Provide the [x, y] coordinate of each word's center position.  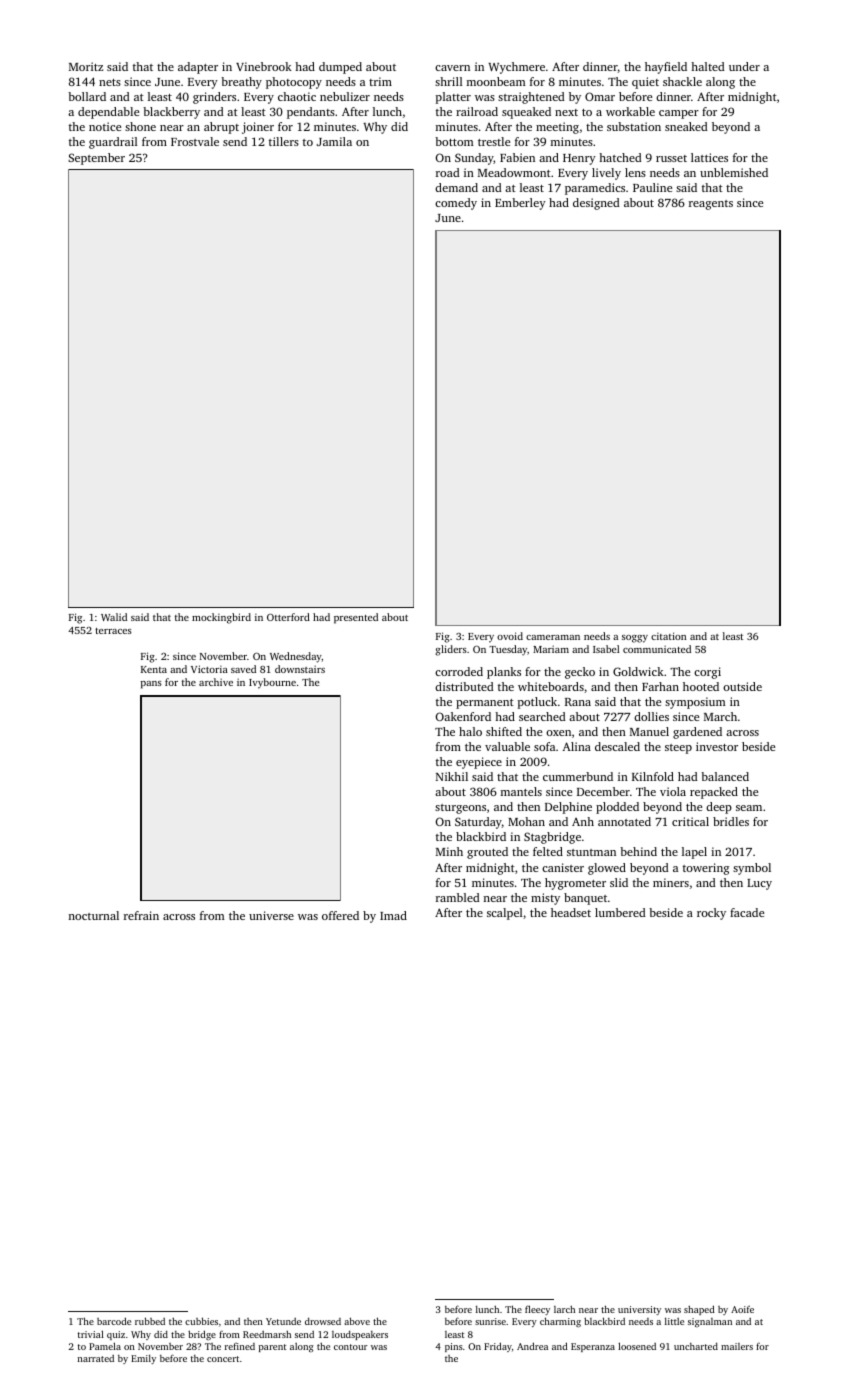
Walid [114, 617]
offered [340, 915]
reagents [711, 205]
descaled [617, 746]
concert [223, 1359]
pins [454, 1347]
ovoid [510, 636]
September [96, 159]
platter [453, 98]
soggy [635, 639]
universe [271, 915]
